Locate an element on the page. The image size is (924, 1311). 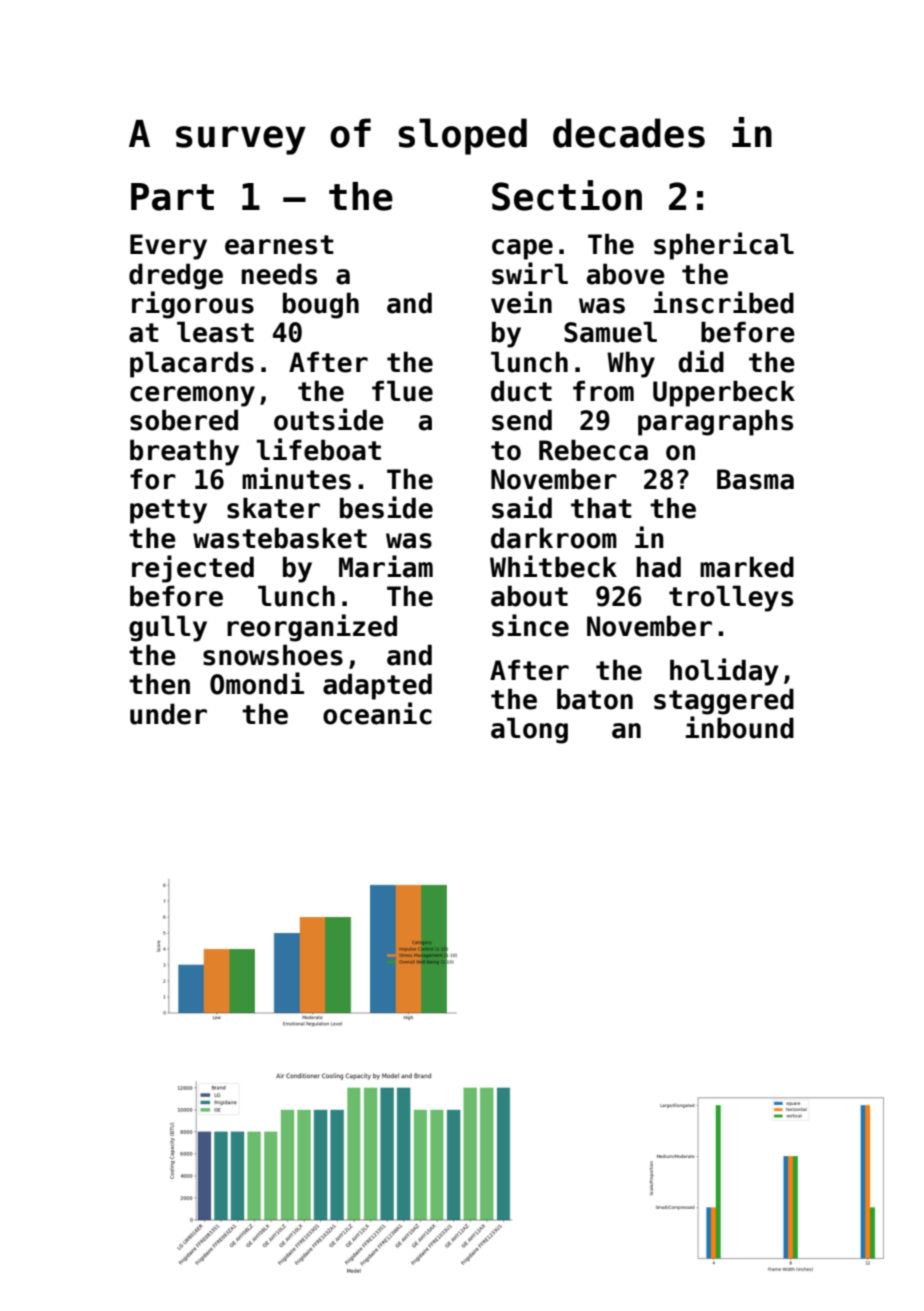
Samuel is located at coordinates (610, 332).
